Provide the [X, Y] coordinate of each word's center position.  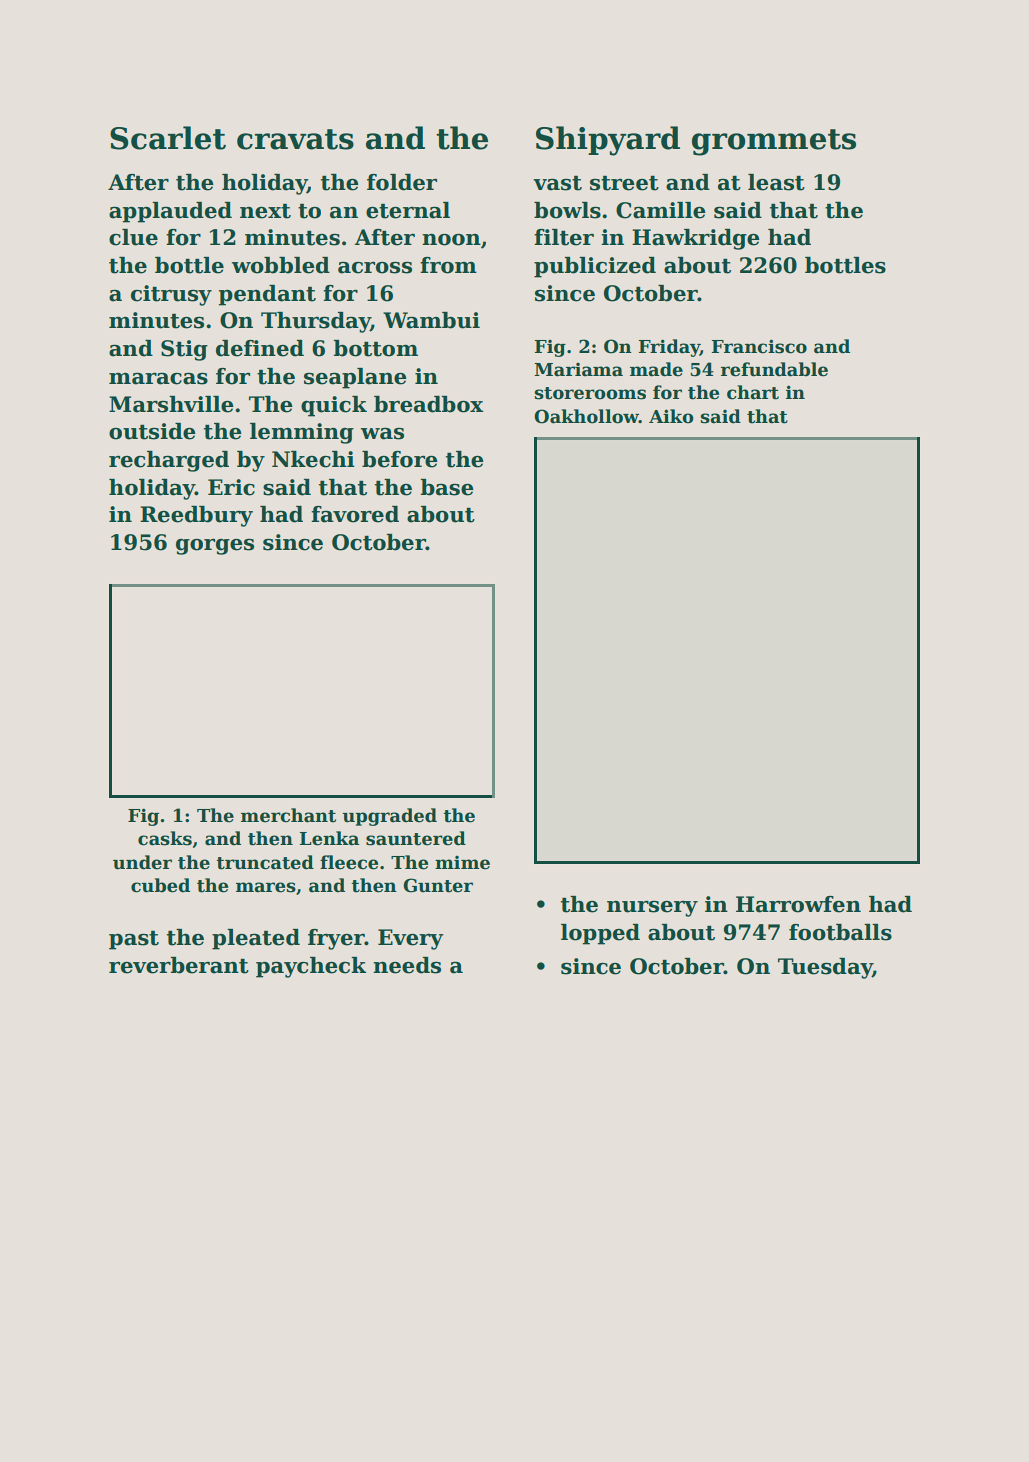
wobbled [281, 265]
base [447, 487]
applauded [170, 212]
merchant [288, 815]
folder [402, 182]
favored [355, 514]
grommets [774, 142]
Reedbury [196, 516]
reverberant [179, 965]
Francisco [759, 346]
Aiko [671, 416]
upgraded [390, 817]
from [448, 265]
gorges [215, 547]
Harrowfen [798, 904]
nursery [652, 909]
